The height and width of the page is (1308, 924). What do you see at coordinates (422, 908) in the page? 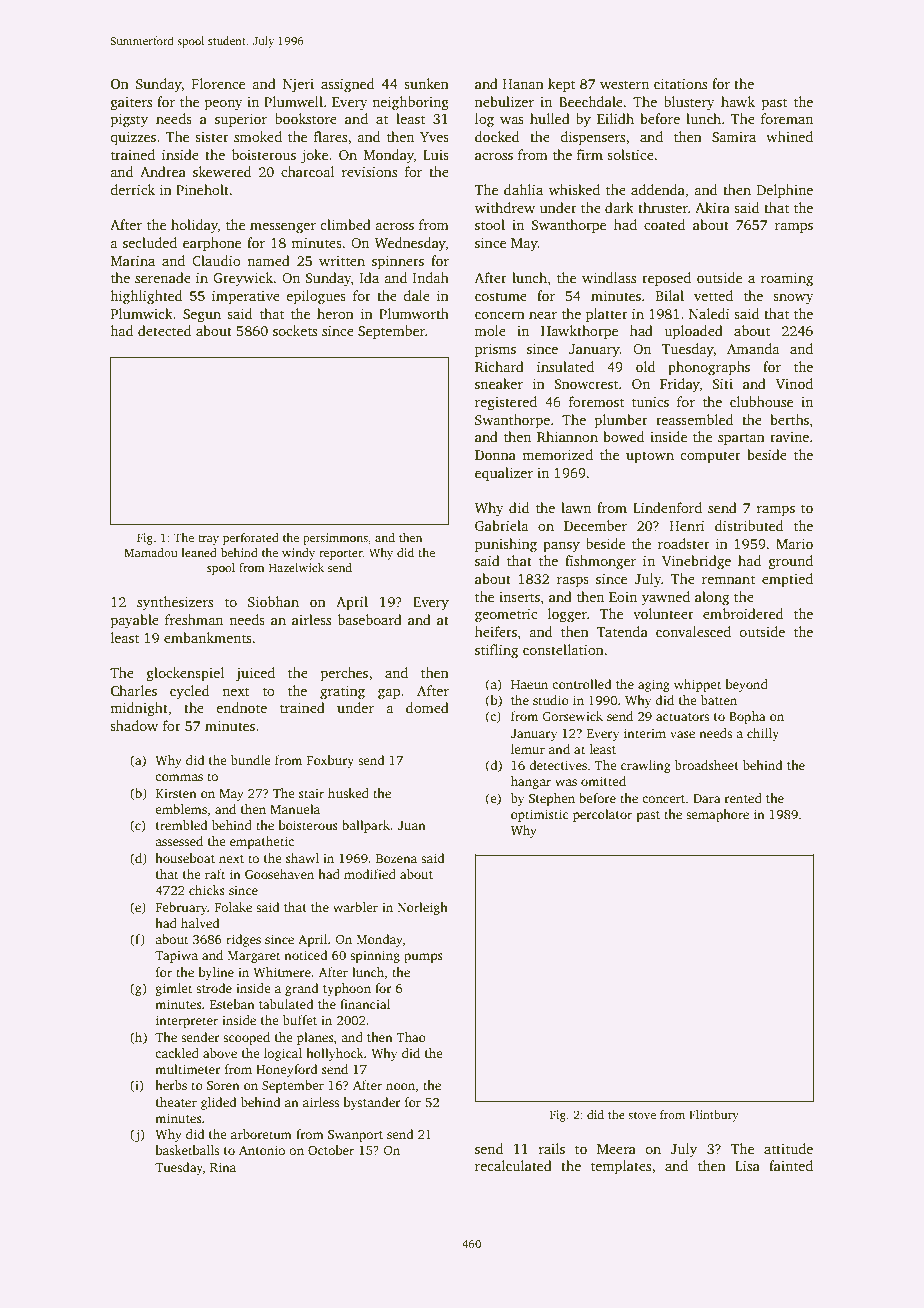
I see `Norleigh` at bounding box center [422, 908].
